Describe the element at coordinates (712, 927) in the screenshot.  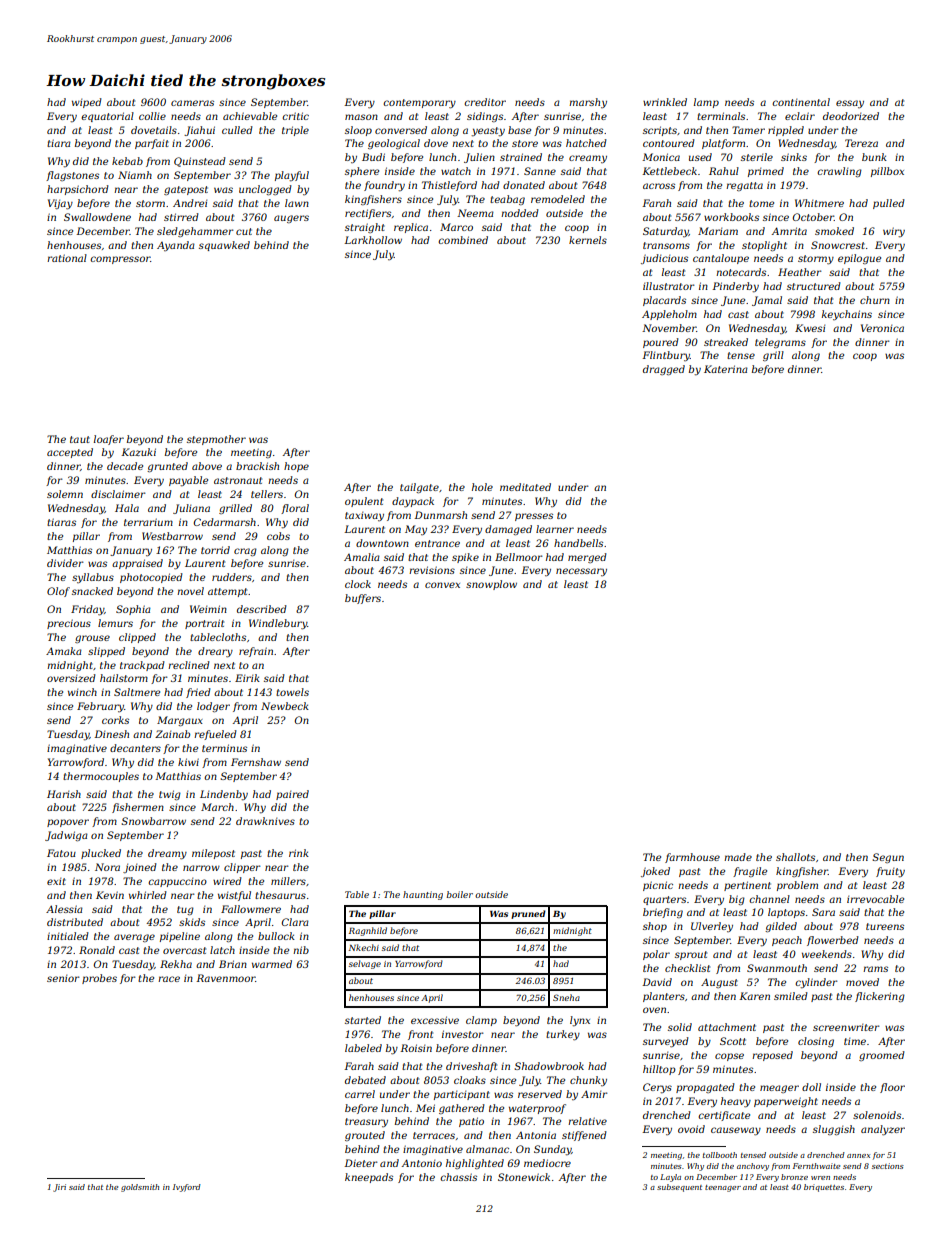
I see `Ulverley` at that location.
